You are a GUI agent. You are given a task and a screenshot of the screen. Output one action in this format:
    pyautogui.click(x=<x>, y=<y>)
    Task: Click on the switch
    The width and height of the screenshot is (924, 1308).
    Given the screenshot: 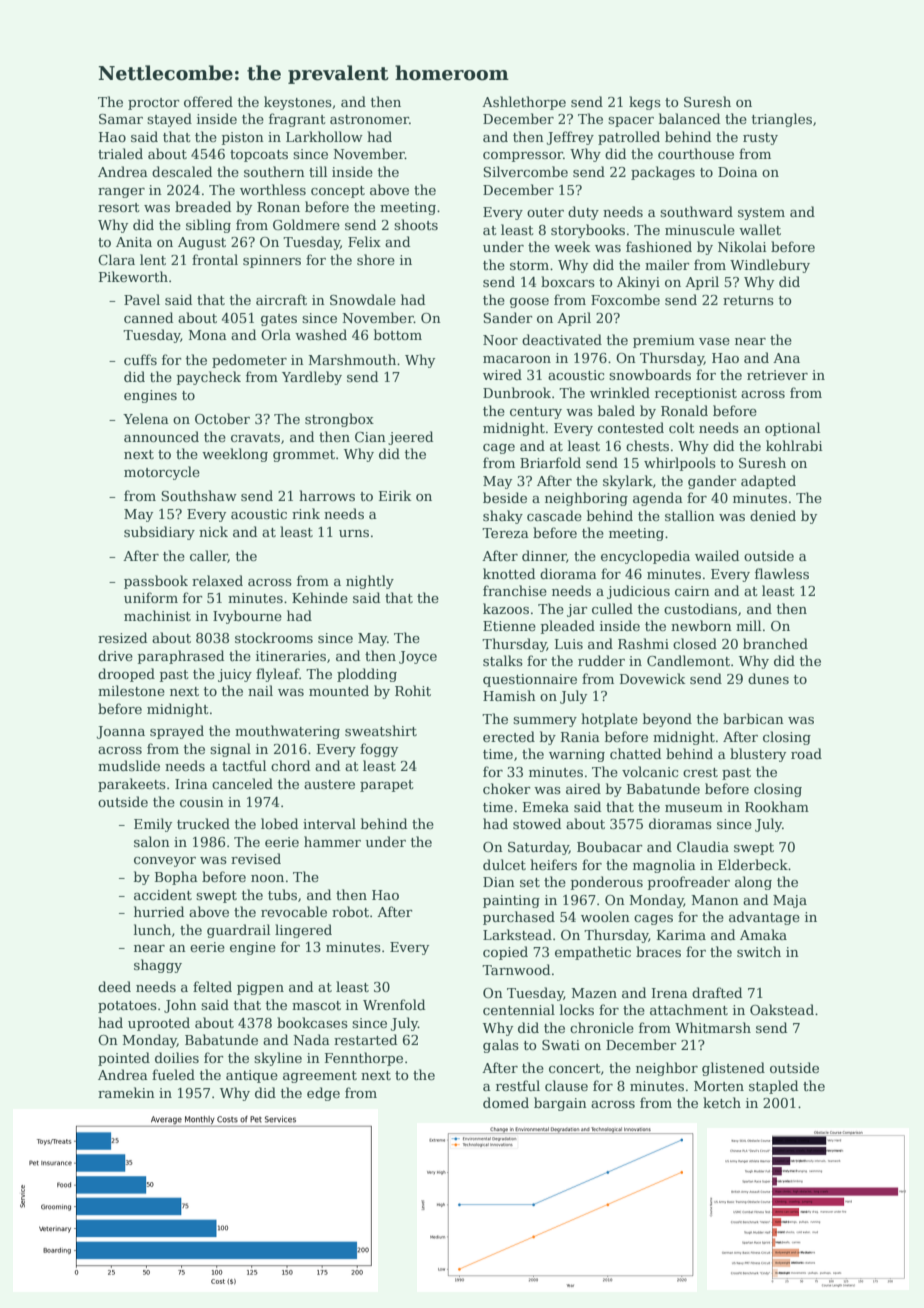 What is the action you would take?
    pyautogui.click(x=759, y=951)
